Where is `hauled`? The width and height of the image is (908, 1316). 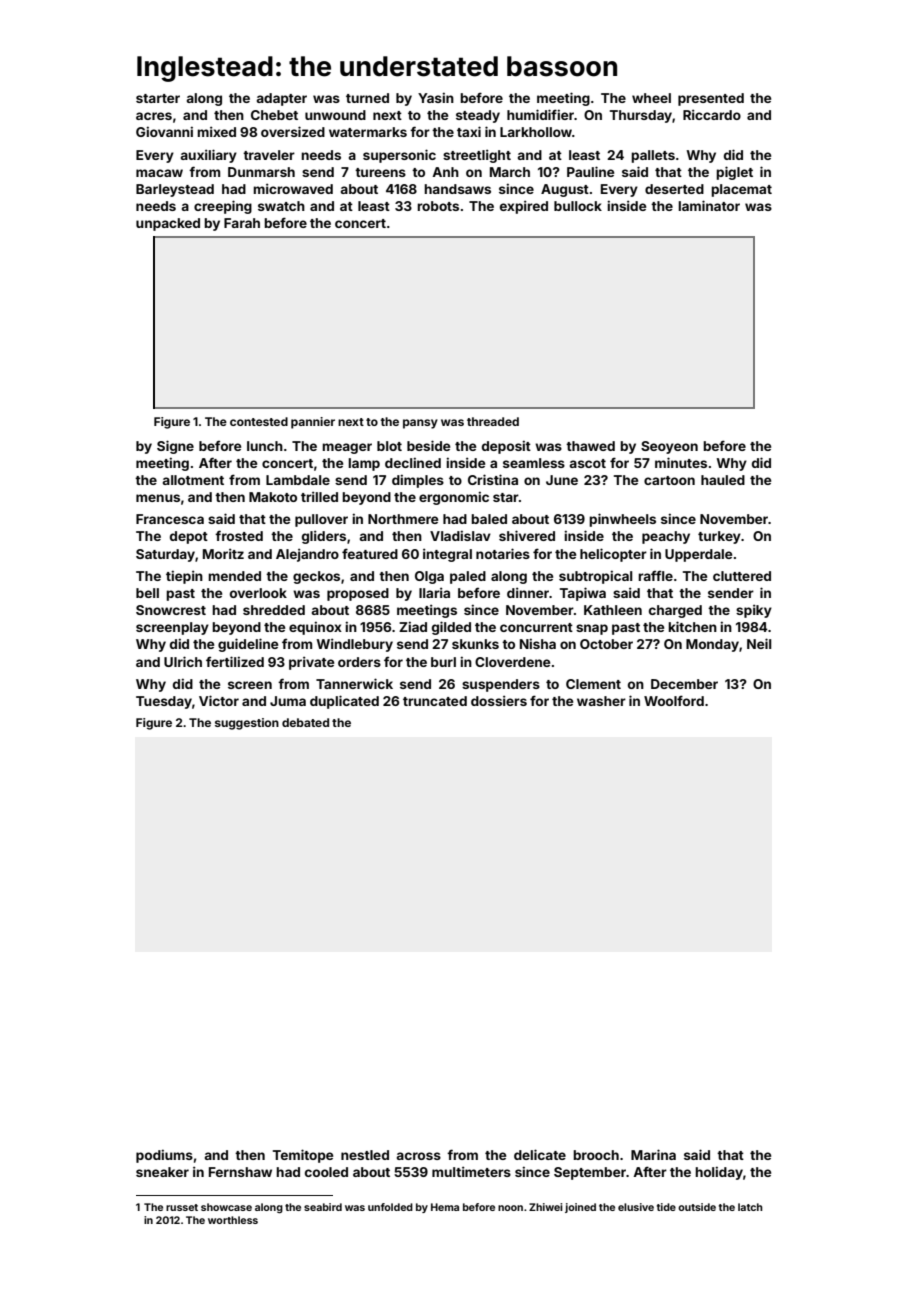
hauled is located at coordinates (723, 480).
